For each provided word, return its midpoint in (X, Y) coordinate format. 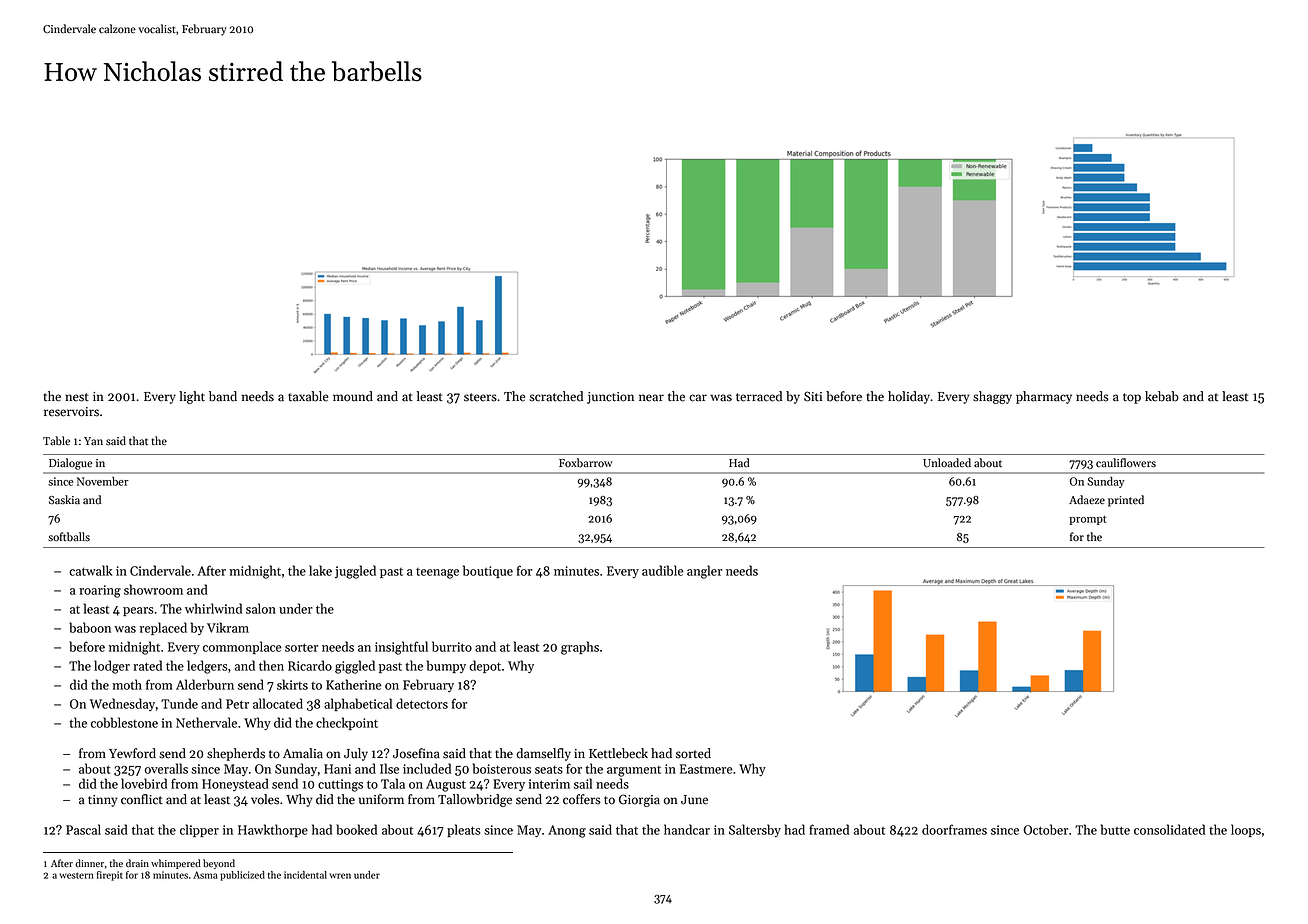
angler (704, 572)
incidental (305, 875)
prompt (1088, 520)
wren (340, 876)
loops (1246, 830)
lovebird (144, 783)
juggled (355, 572)
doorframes (954, 829)
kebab (1162, 396)
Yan (93, 441)
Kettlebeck (618, 753)
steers (480, 397)
